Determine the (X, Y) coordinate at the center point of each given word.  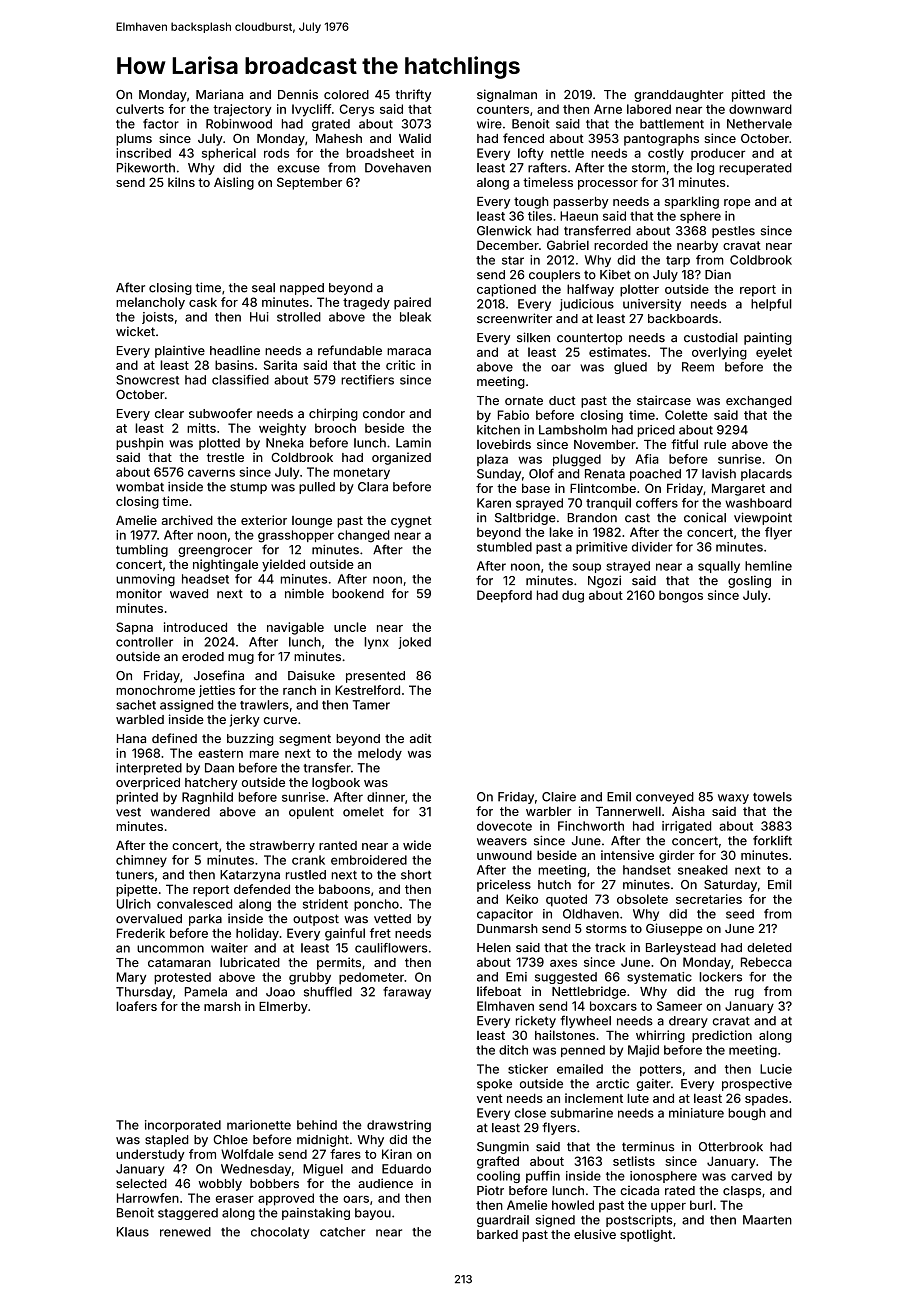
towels (772, 797)
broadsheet (380, 153)
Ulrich (134, 904)
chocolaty (280, 1233)
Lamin (413, 443)
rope (737, 204)
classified (240, 380)
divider (652, 547)
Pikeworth (146, 168)
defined (174, 738)
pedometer (371, 978)
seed (740, 914)
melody (380, 754)
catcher (342, 1232)
